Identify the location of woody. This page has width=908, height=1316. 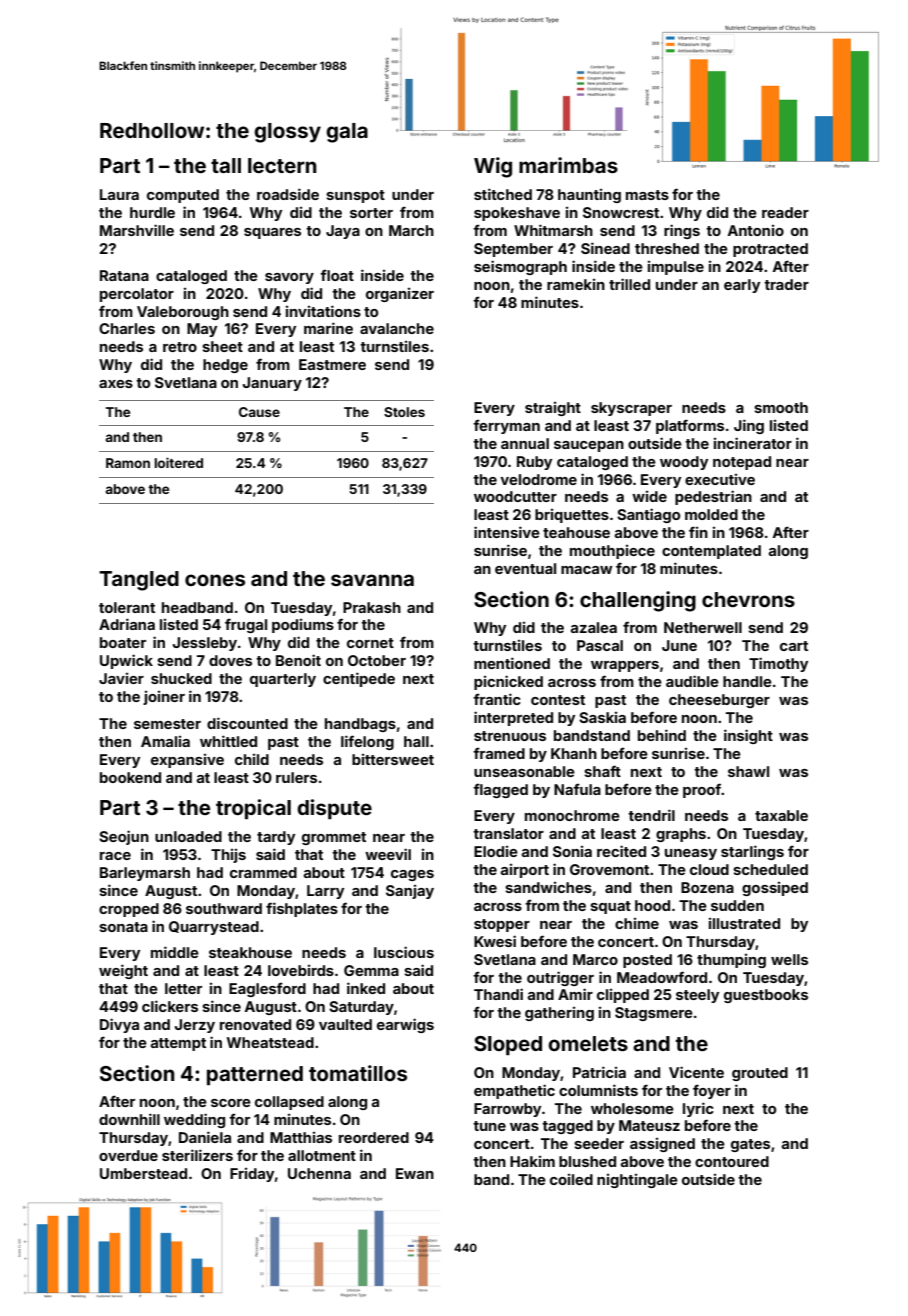
(684, 463).
